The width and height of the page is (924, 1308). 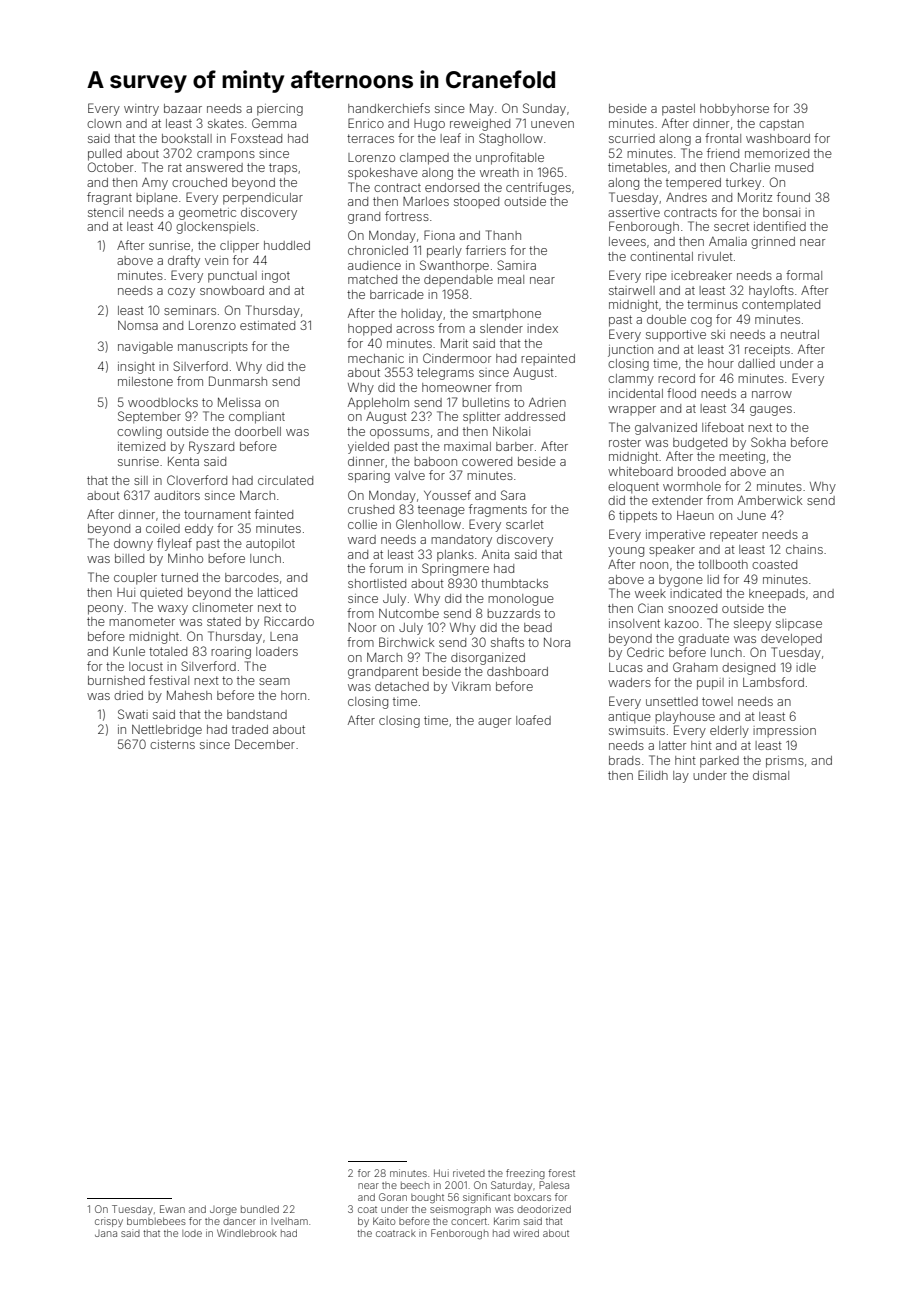 What do you see at coordinates (172, 744) in the page?
I see `cisterns` at bounding box center [172, 744].
